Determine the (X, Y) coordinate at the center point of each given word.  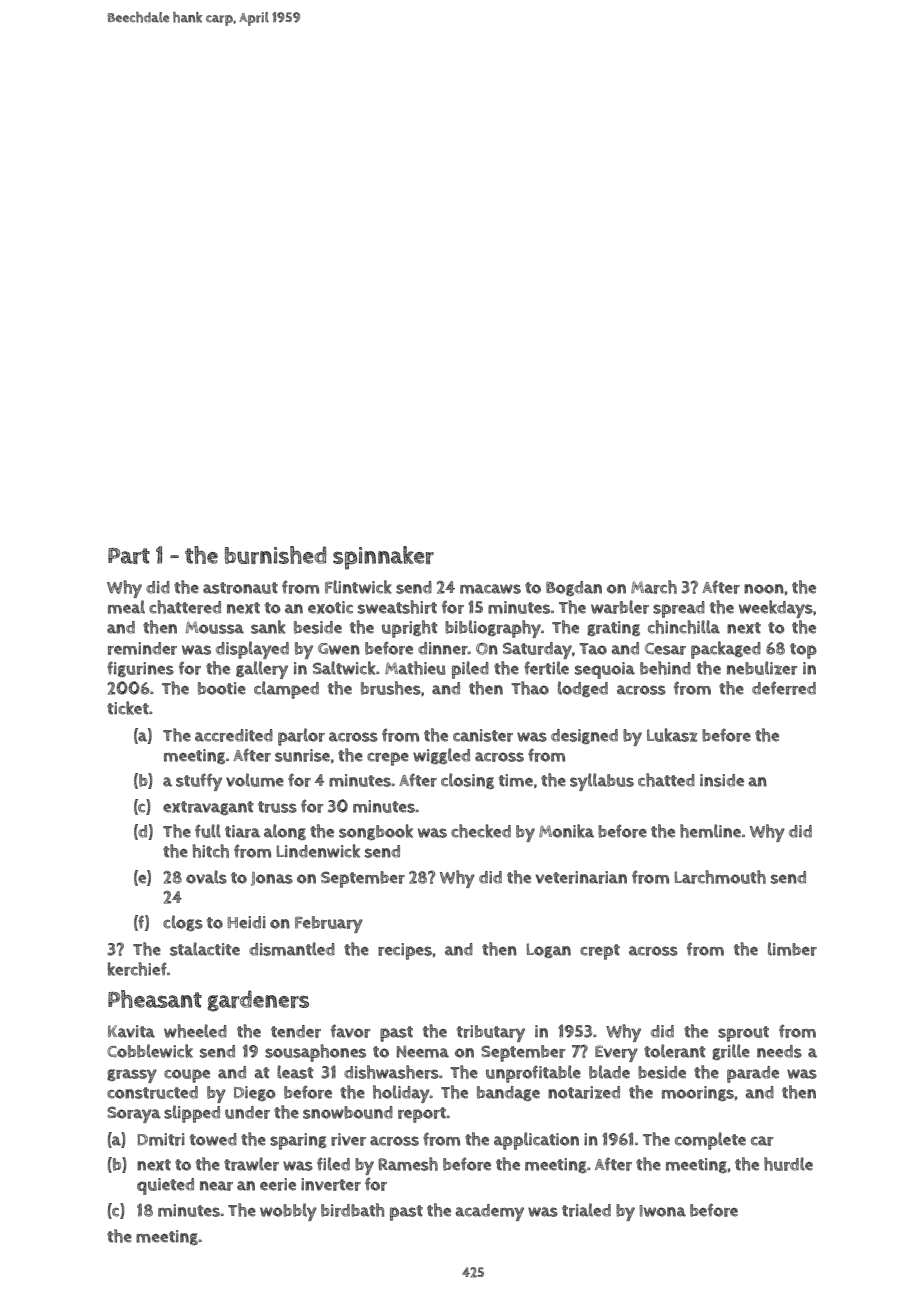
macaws (490, 589)
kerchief (137, 969)
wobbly (288, 1212)
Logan (548, 950)
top (803, 651)
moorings (698, 1093)
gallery (262, 670)
